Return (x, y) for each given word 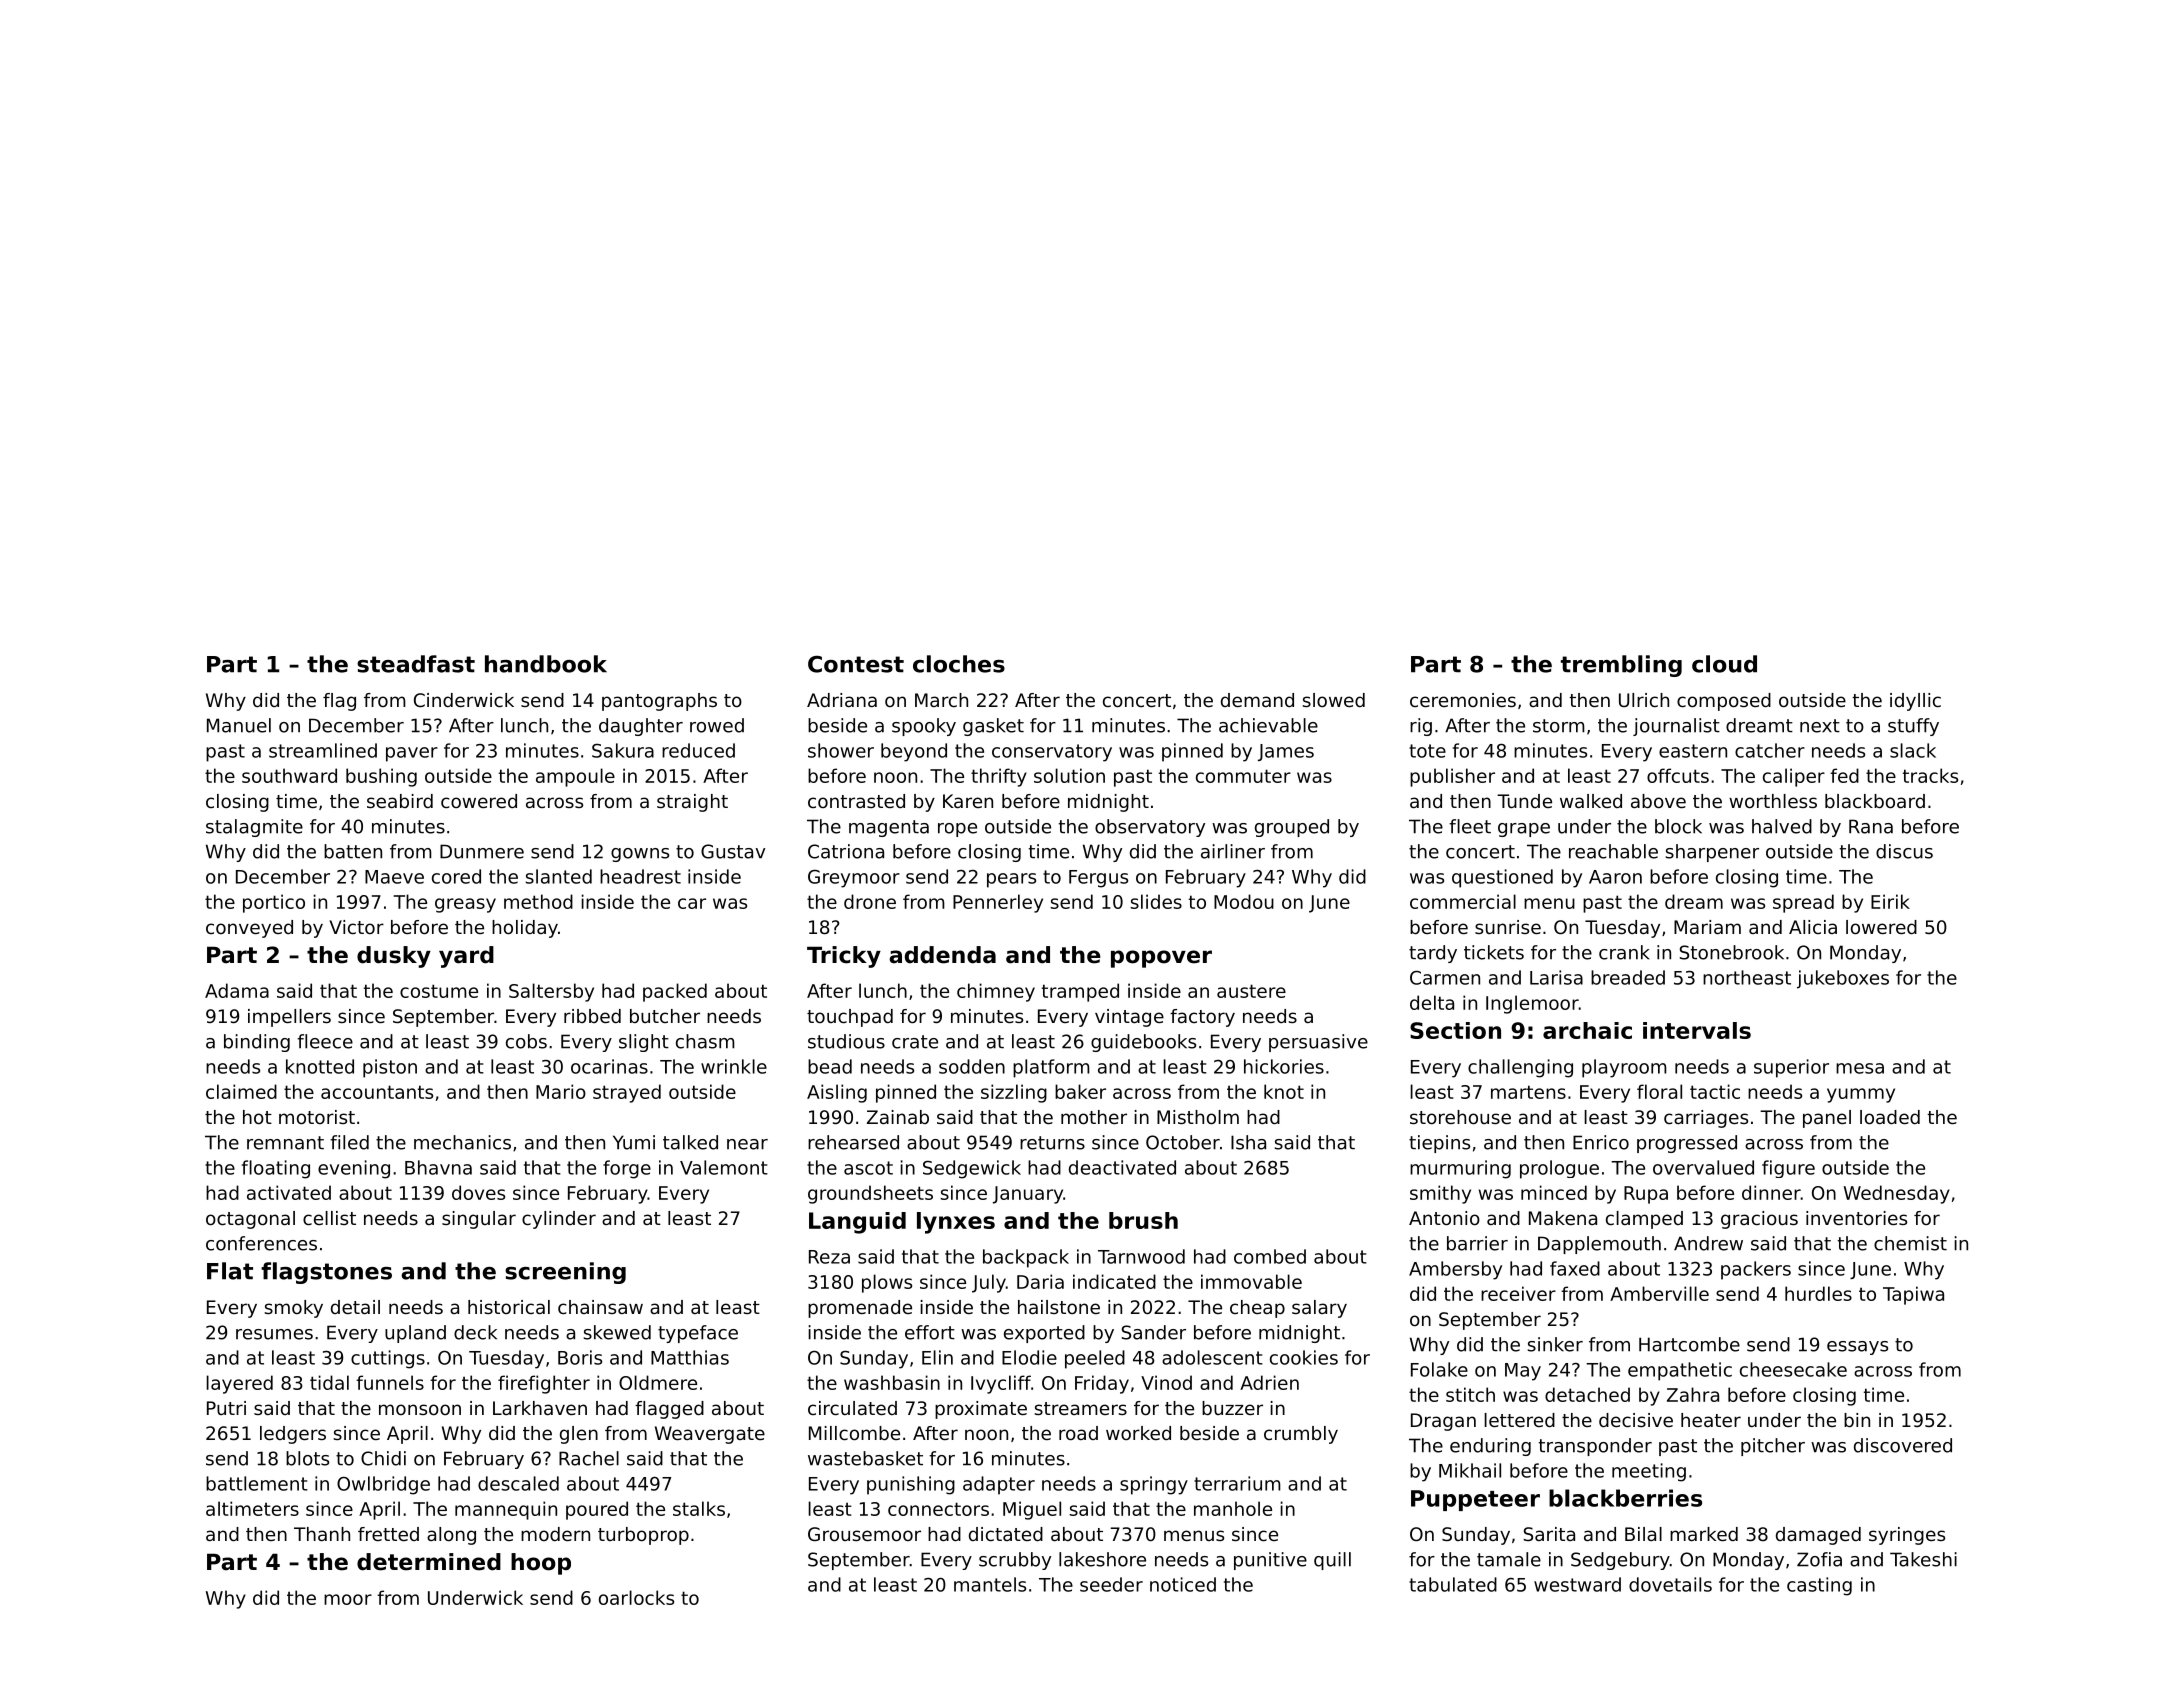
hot (257, 1117)
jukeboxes (1843, 979)
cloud (1724, 664)
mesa (1860, 1068)
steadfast (416, 664)
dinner (1771, 1192)
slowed (1334, 700)
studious (846, 1041)
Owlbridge (383, 1485)
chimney (996, 992)
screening (565, 1273)
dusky (394, 957)
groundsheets (870, 1194)
